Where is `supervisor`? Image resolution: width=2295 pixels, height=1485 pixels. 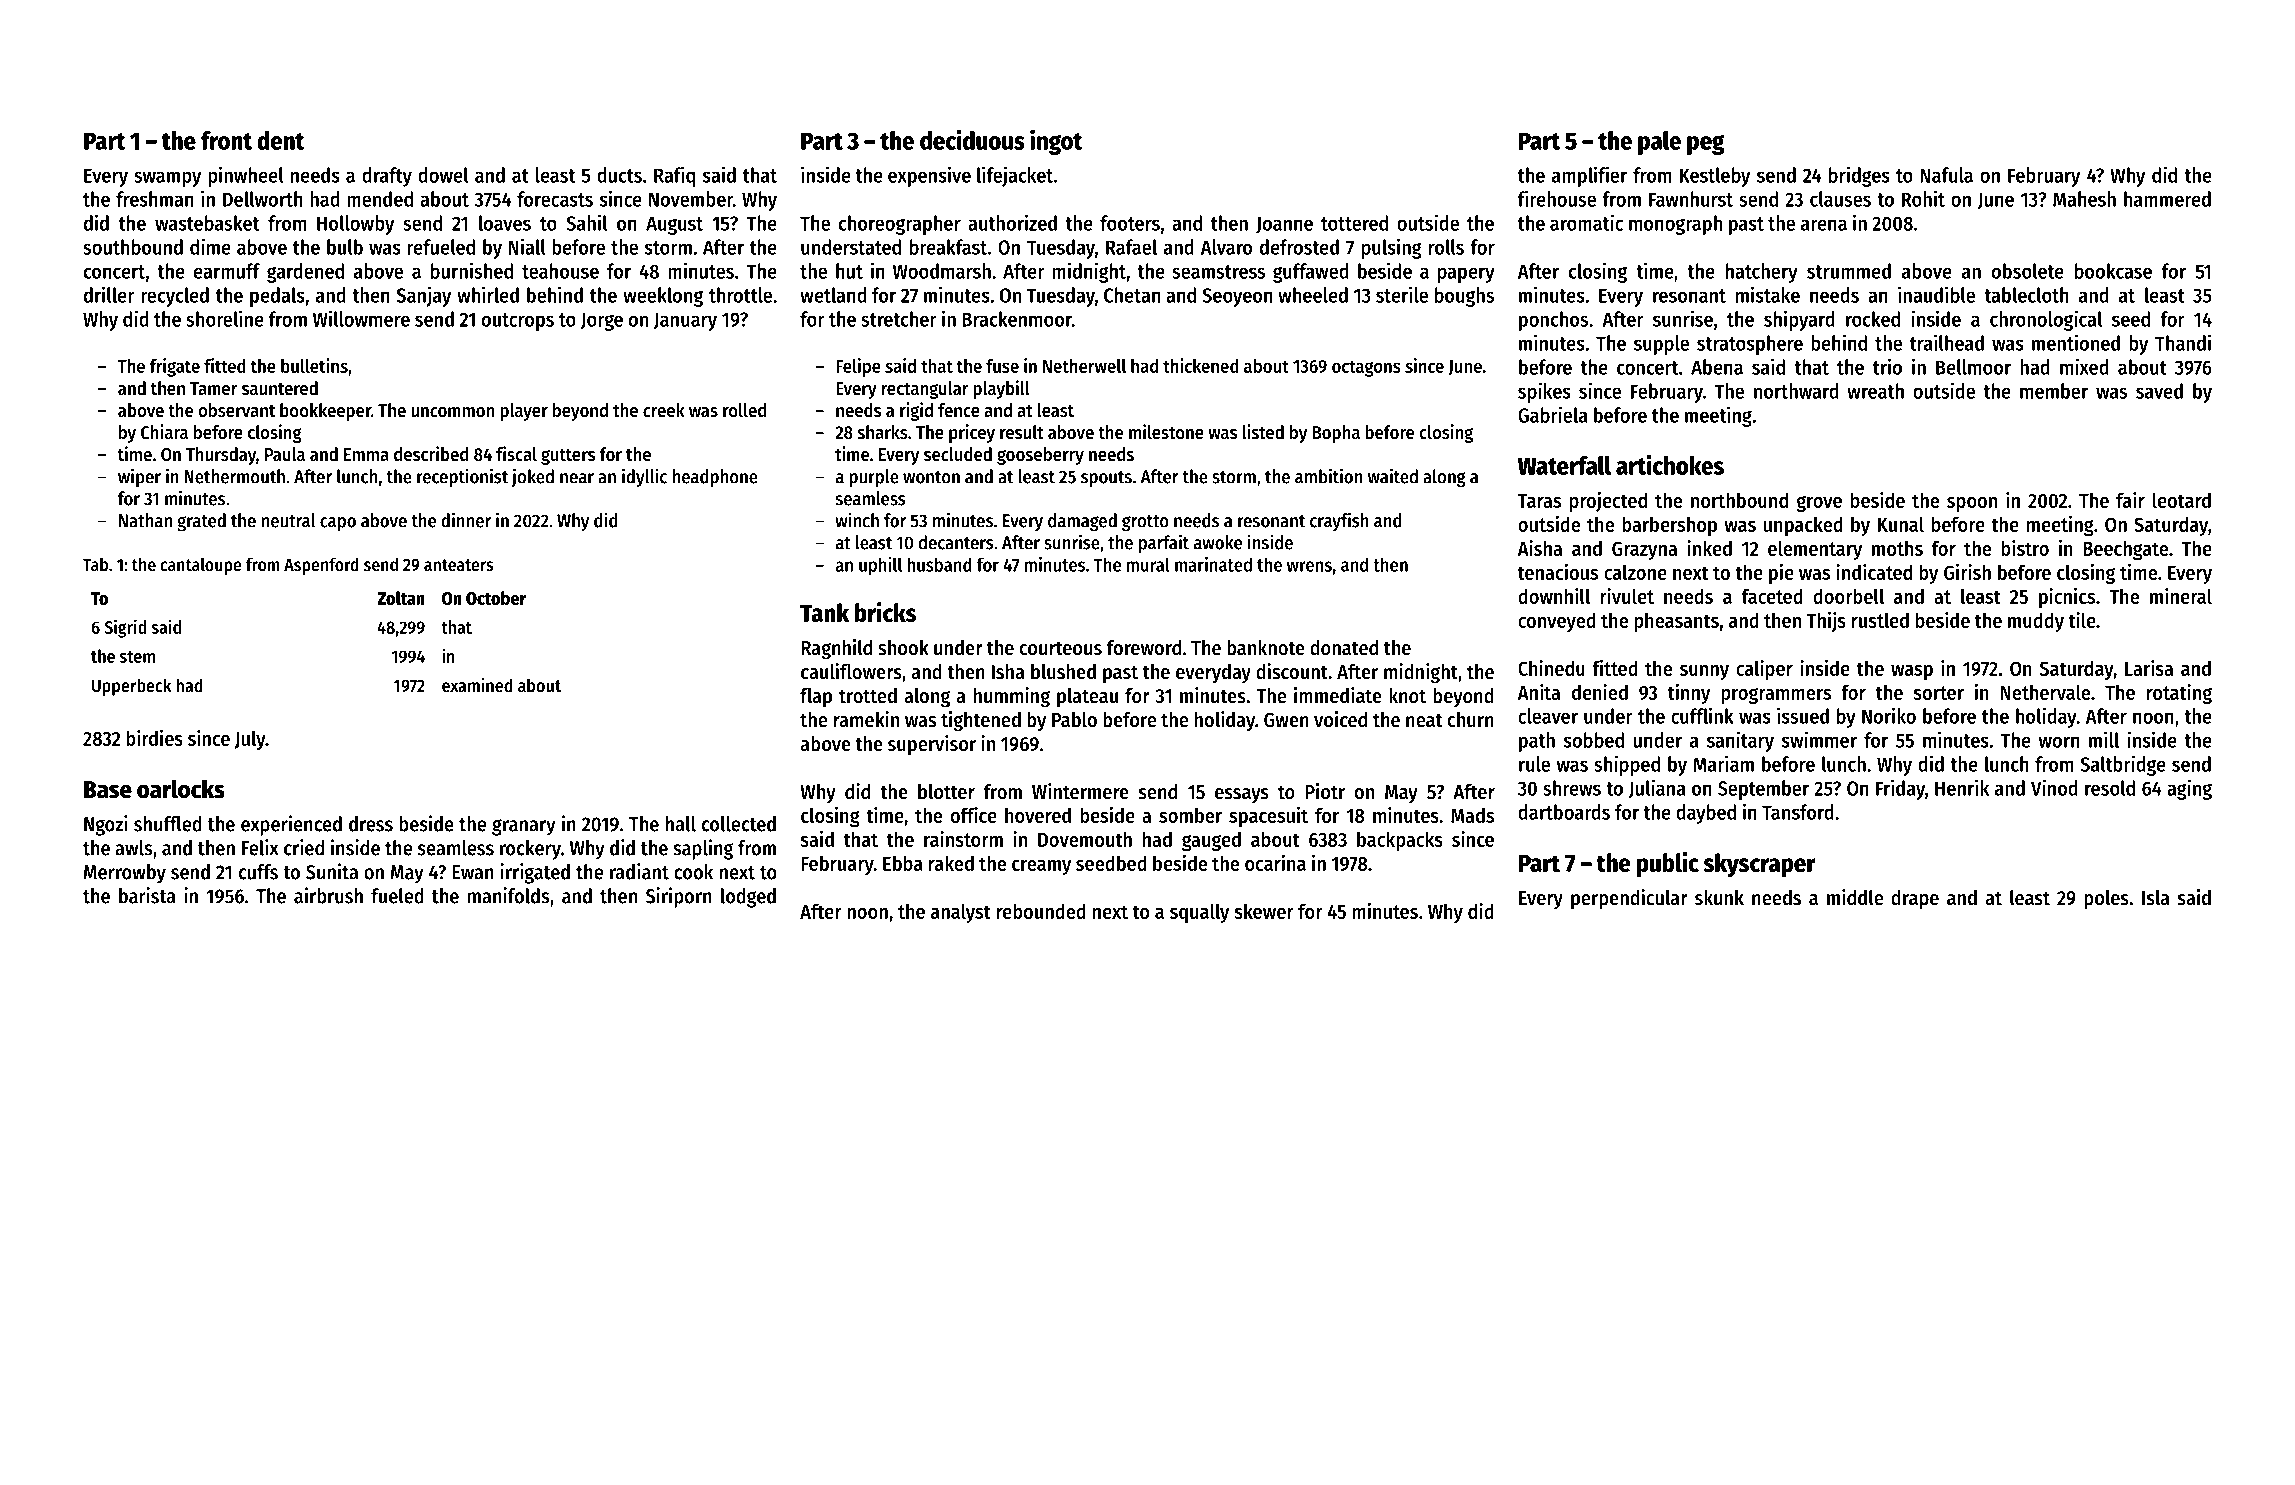
supervisor is located at coordinates (932, 745).
